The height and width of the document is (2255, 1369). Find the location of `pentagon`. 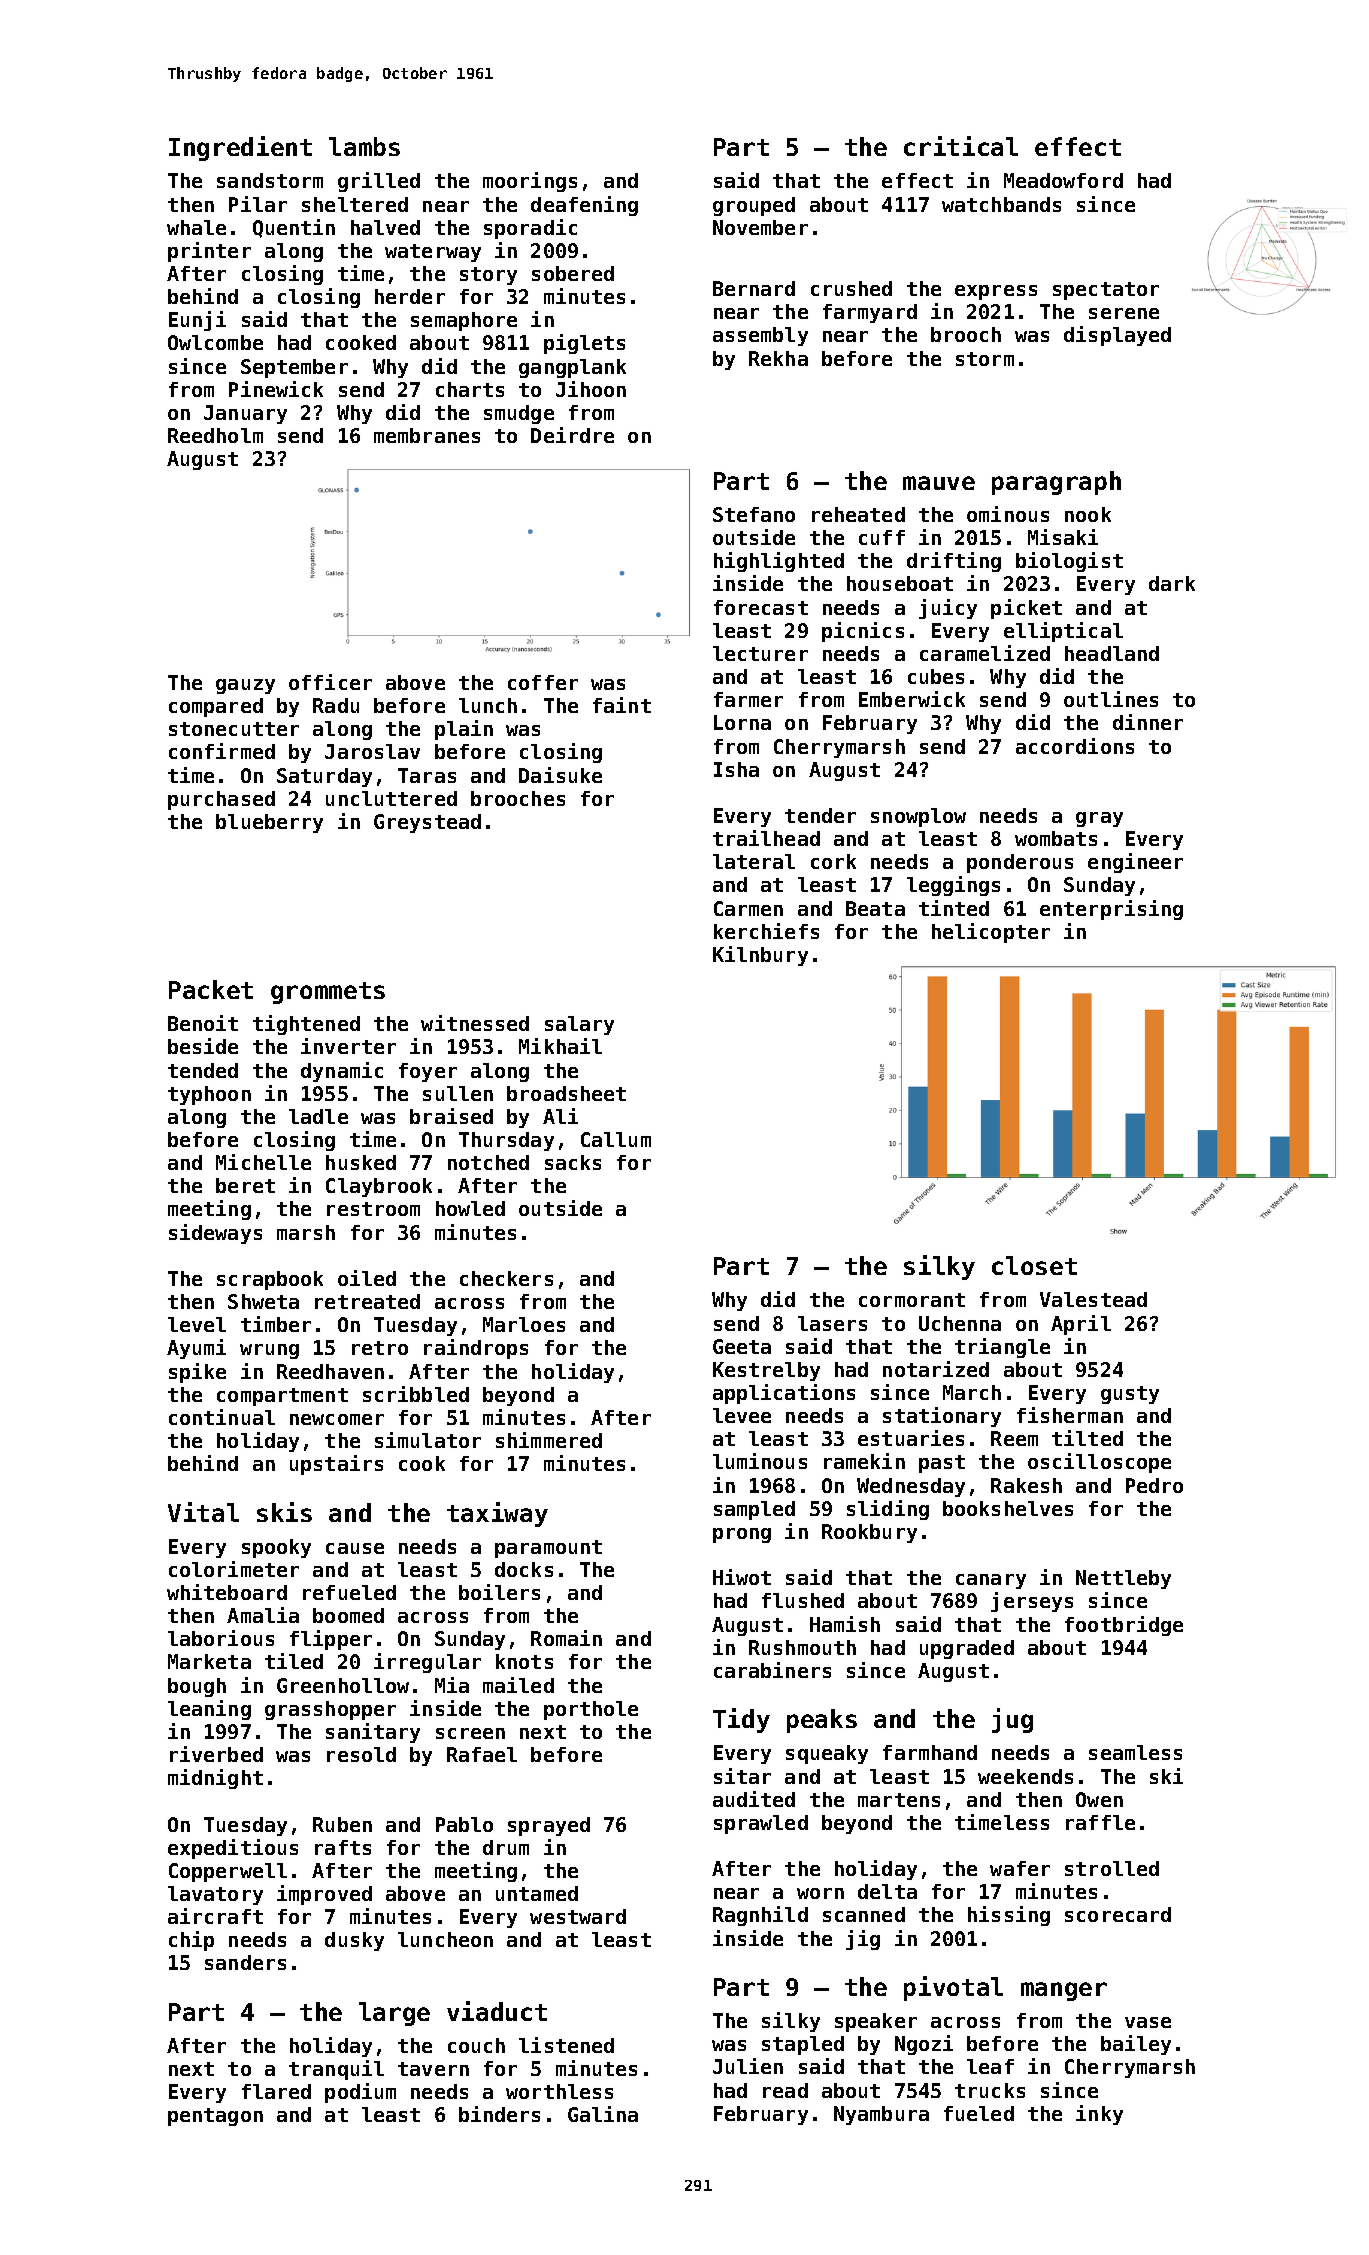

pentagon is located at coordinates (215, 2117).
